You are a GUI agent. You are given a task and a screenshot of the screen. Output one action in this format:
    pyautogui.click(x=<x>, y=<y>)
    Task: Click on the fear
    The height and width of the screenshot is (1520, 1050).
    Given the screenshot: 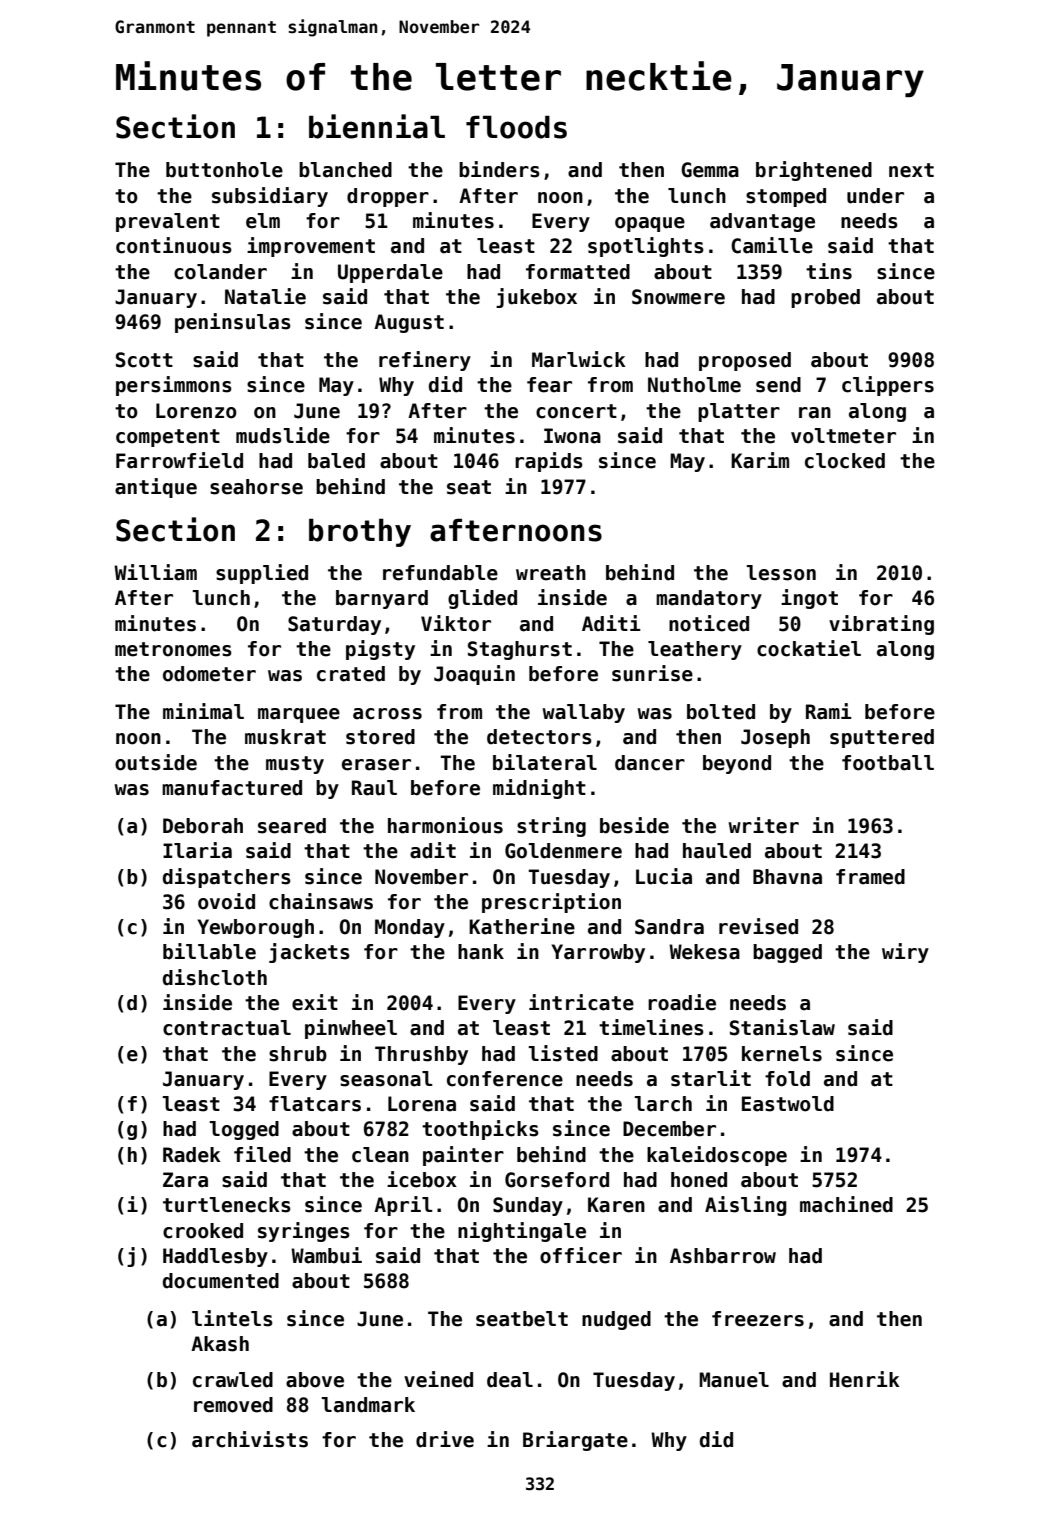 What is the action you would take?
    pyautogui.click(x=549, y=385)
